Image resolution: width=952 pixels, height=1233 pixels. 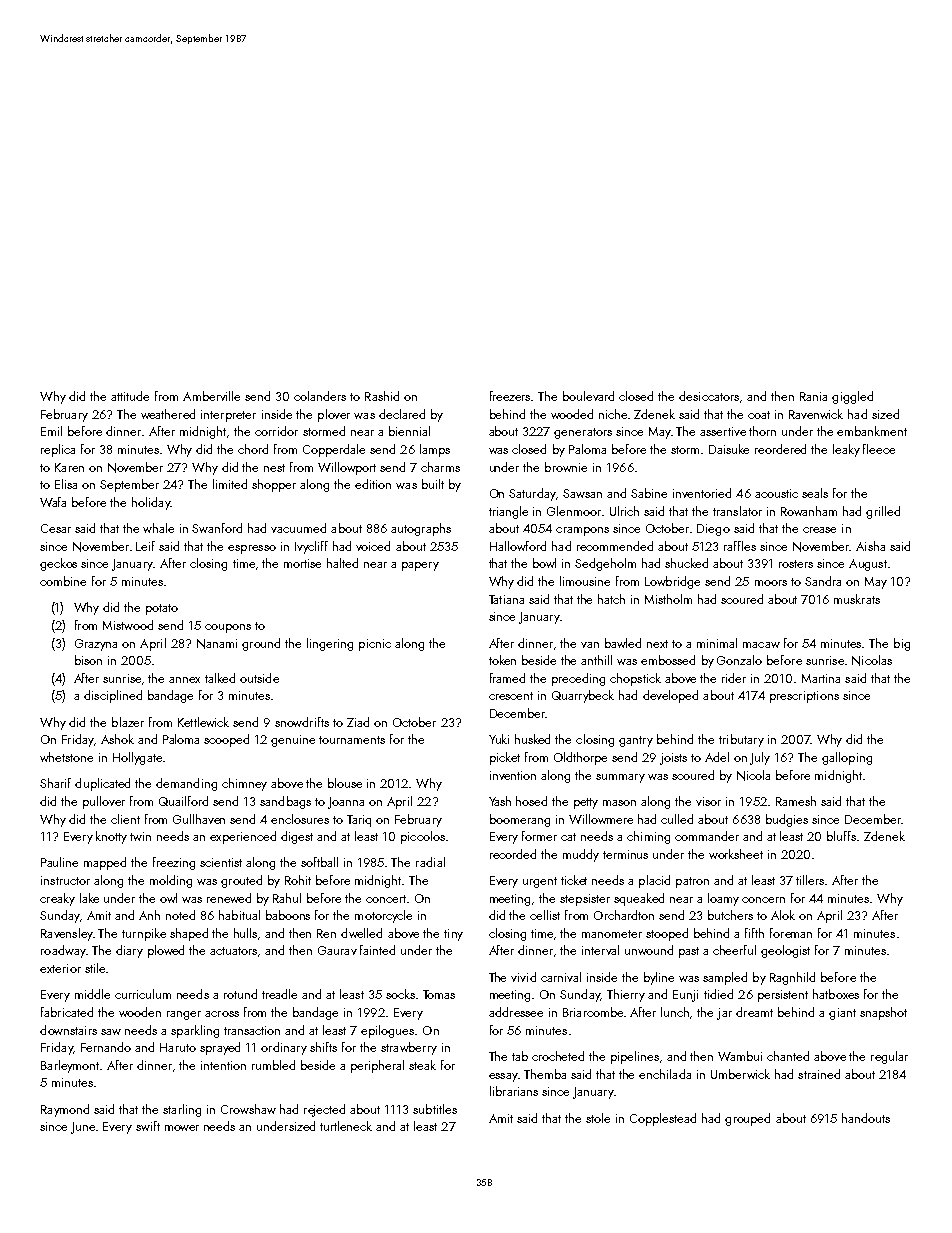 What do you see at coordinates (88, 660) in the image?
I see `bison` at bounding box center [88, 660].
